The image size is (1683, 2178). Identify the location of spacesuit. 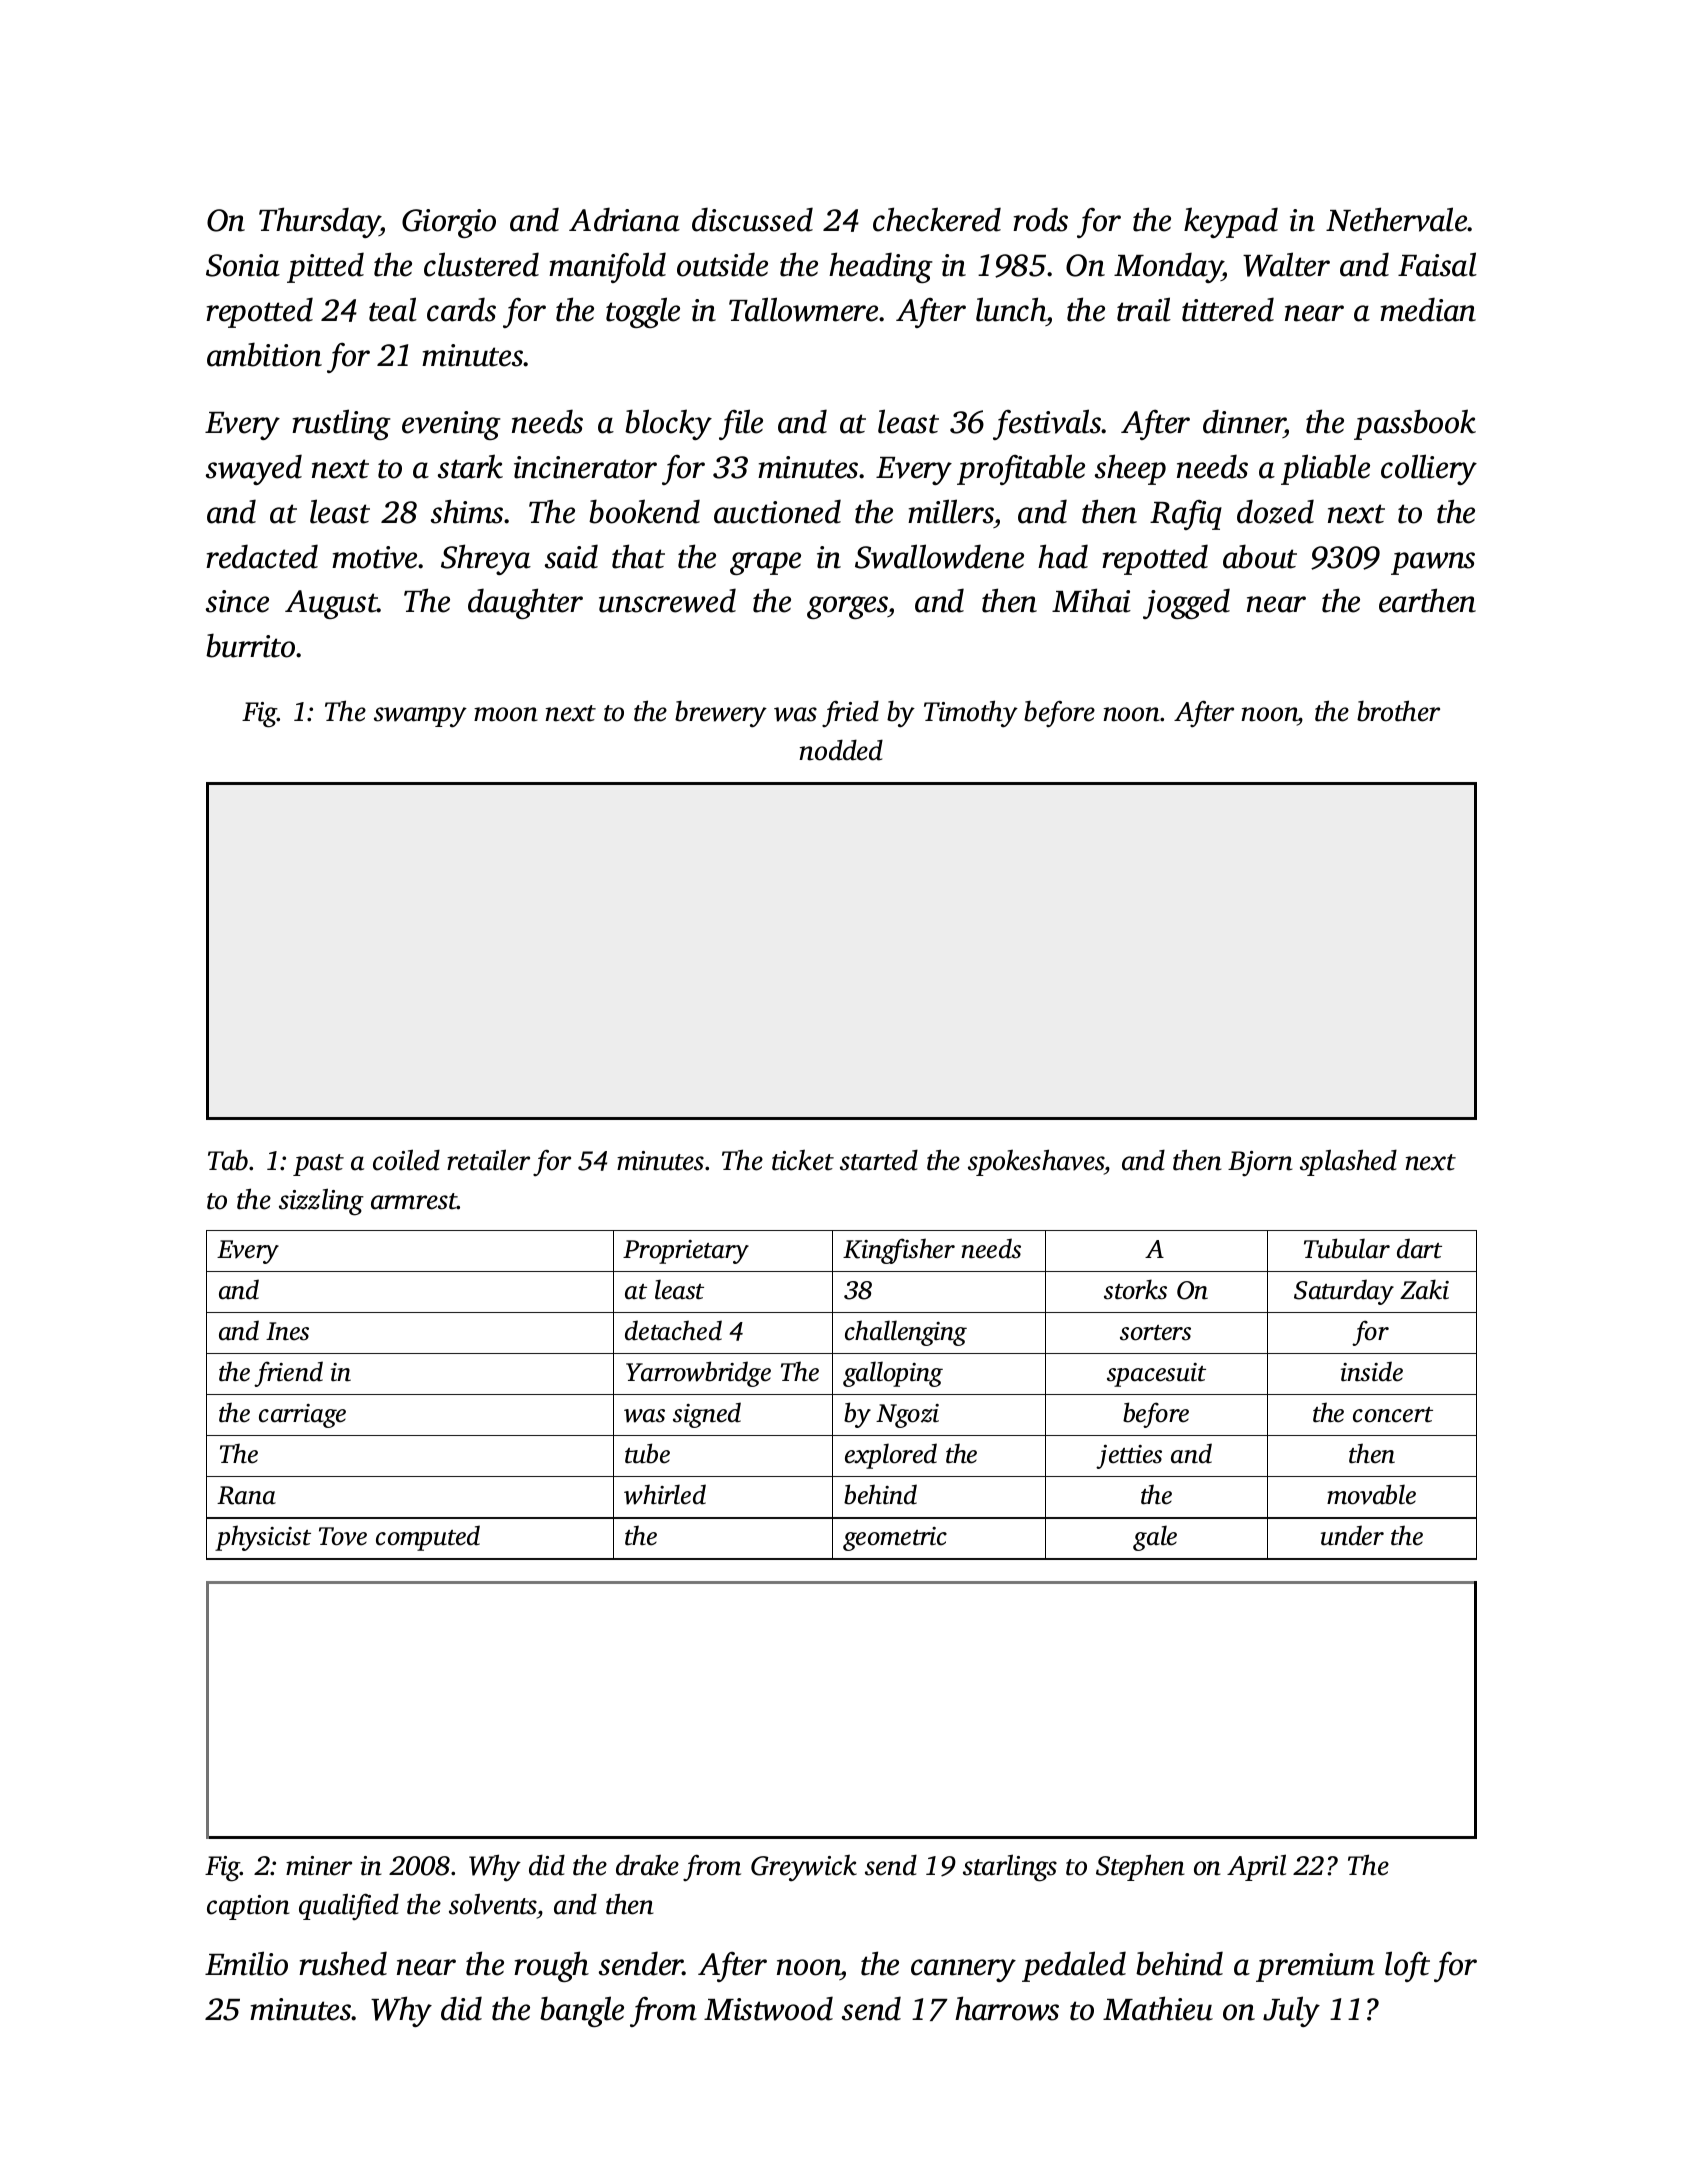
(1156, 1375).
